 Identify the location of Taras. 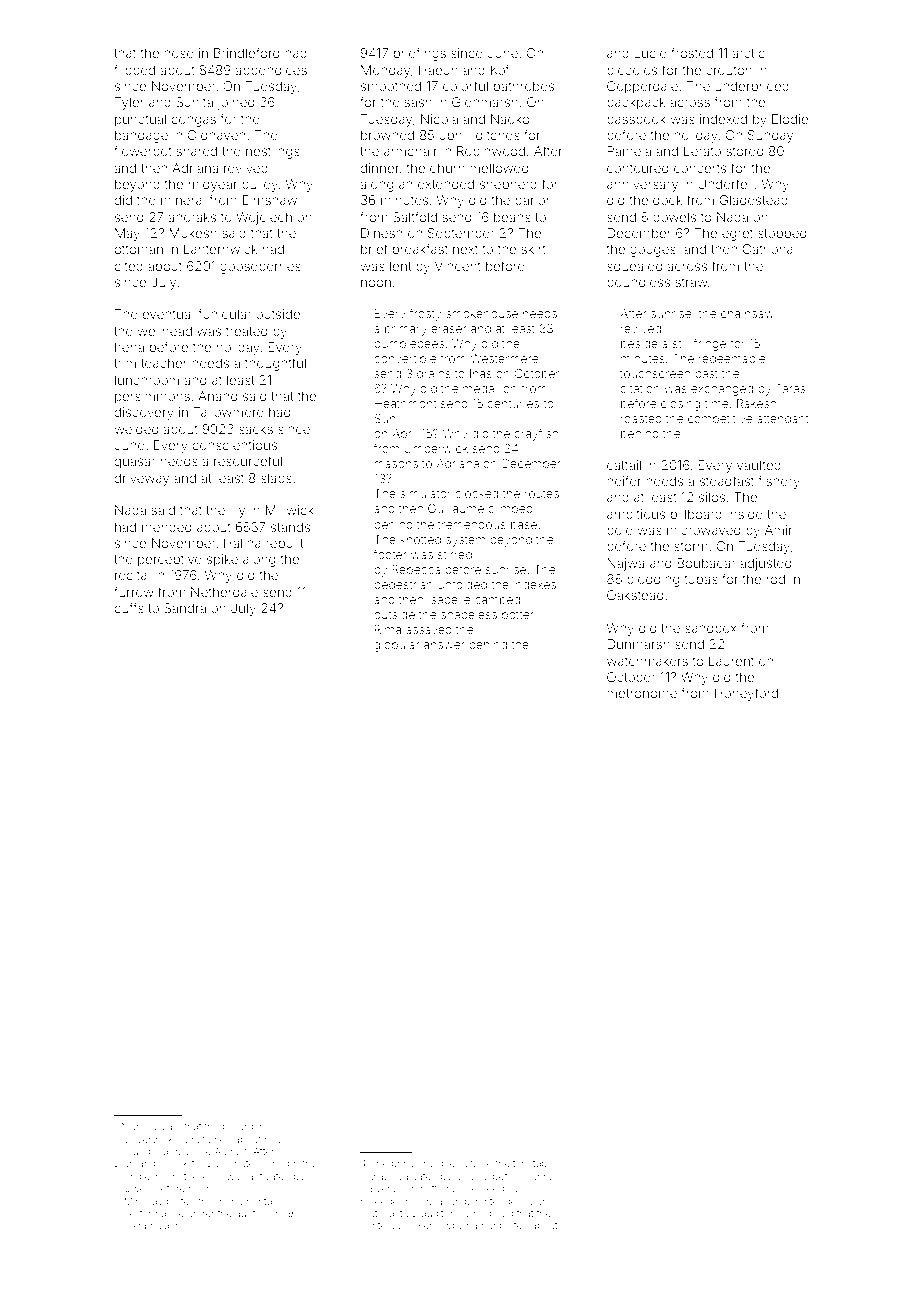
(790, 388).
